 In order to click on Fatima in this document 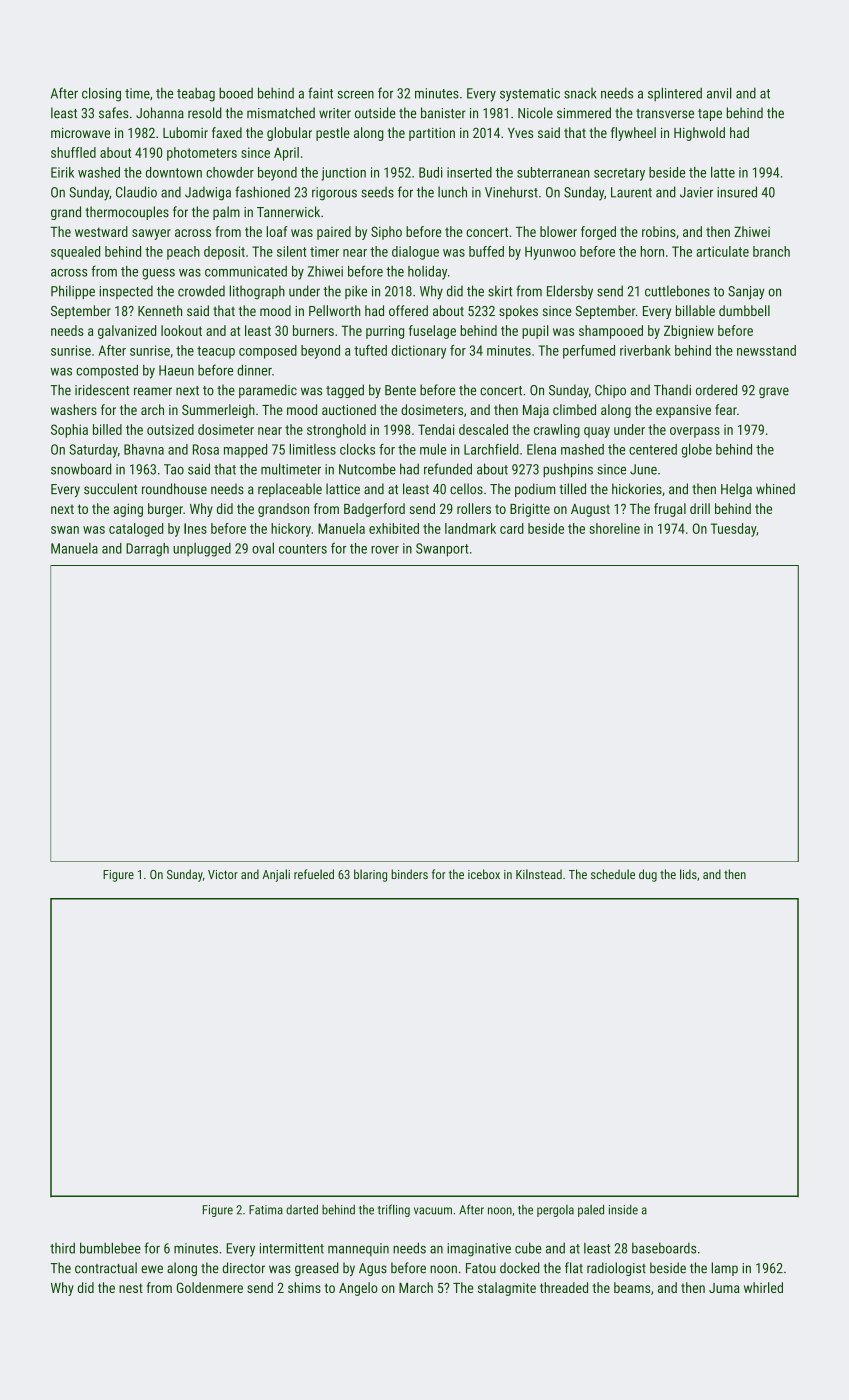, I will do `click(266, 1210)`.
